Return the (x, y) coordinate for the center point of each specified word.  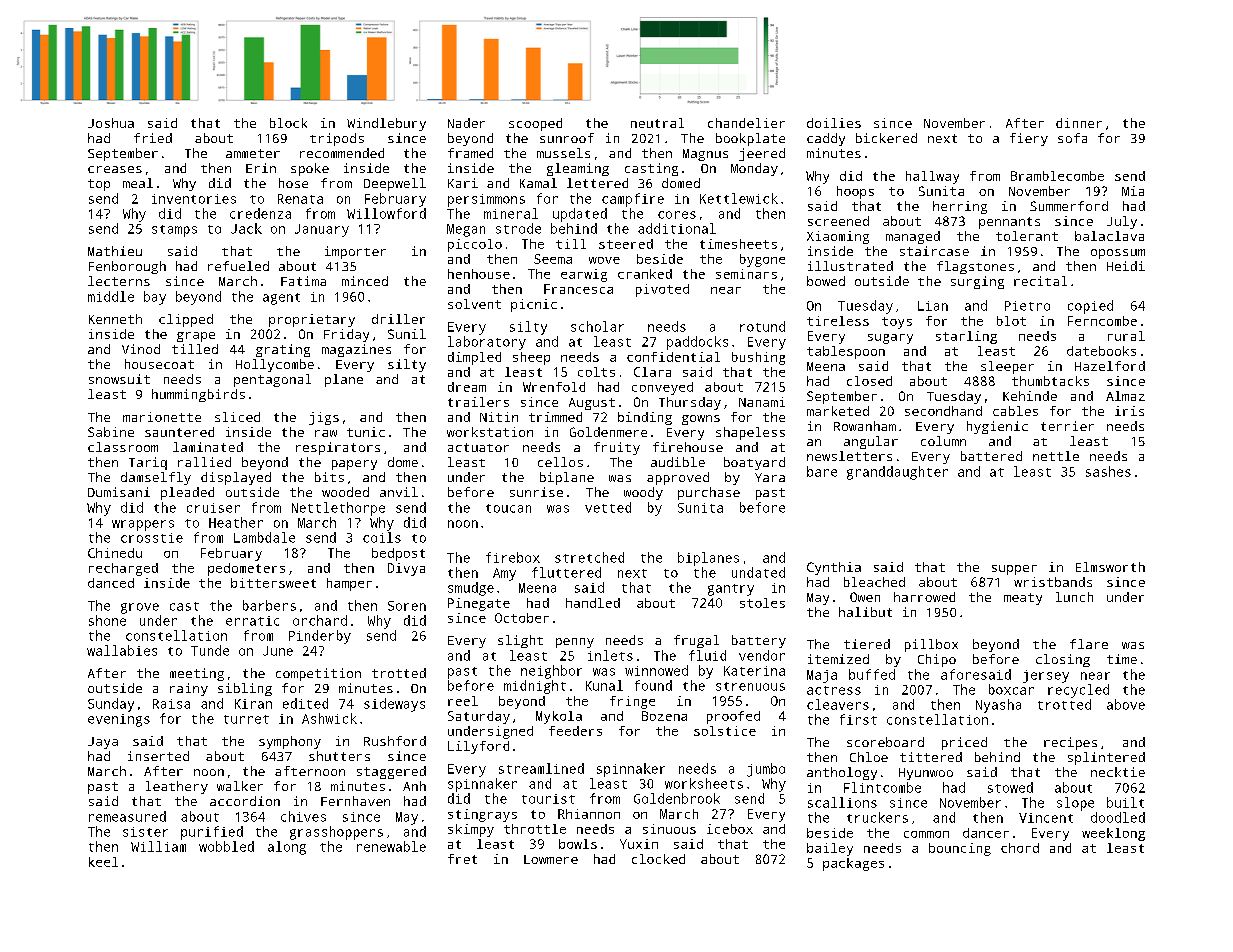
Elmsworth (1110, 567)
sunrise (536, 492)
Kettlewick (739, 198)
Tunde (210, 650)
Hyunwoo (926, 774)
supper (1014, 570)
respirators (338, 448)
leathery (177, 787)
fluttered (566, 572)
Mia (1133, 191)
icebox (730, 829)
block (288, 123)
